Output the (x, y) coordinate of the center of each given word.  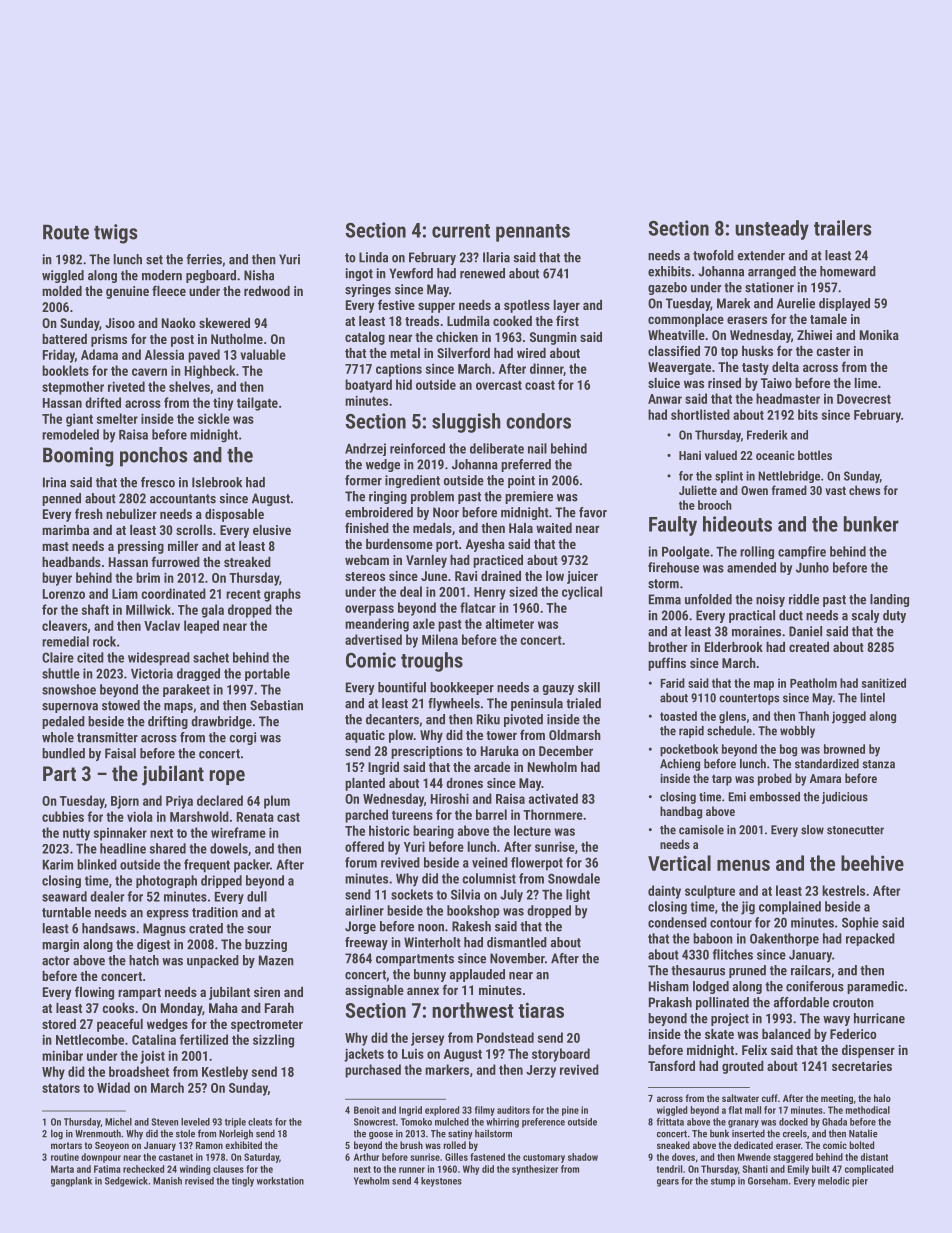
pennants (533, 233)
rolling (757, 552)
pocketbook (689, 750)
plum (277, 802)
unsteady (772, 230)
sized (523, 591)
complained (790, 908)
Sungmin (553, 338)
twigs (116, 234)
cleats (260, 1122)
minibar (62, 1055)
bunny (430, 975)
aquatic (365, 736)
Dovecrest (864, 399)
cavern (149, 372)
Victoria (152, 673)
